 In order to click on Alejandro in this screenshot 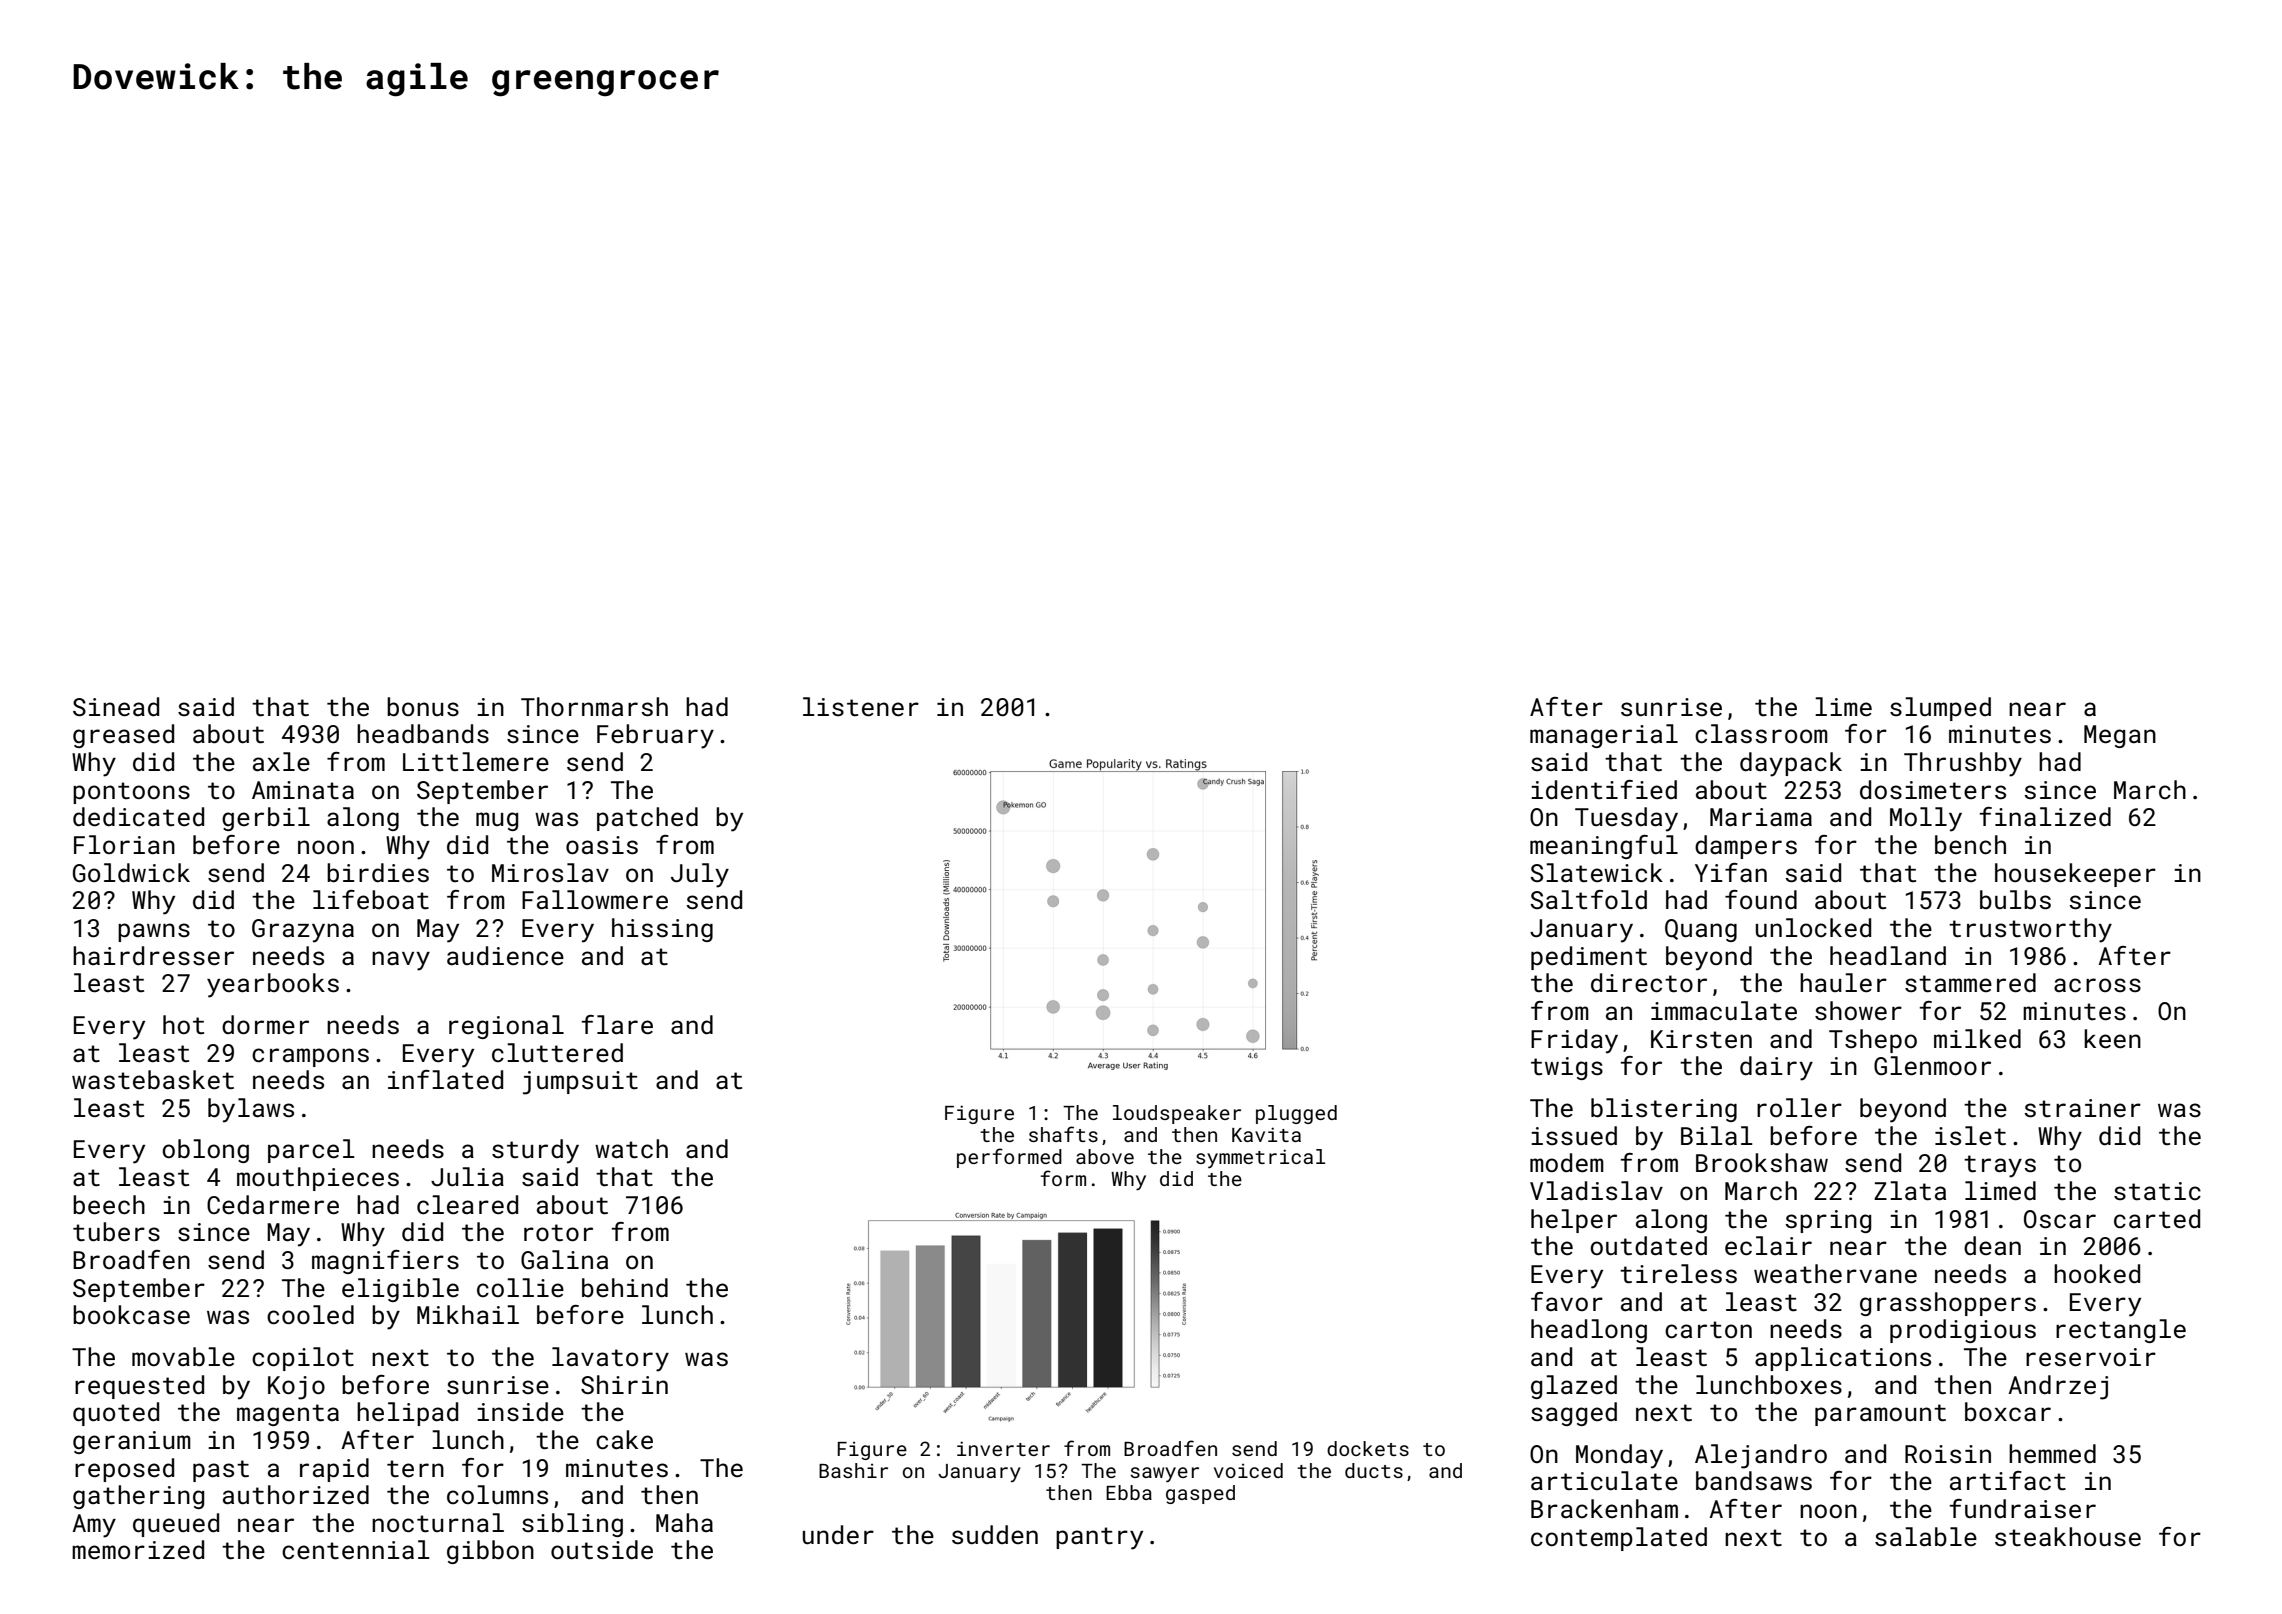, I will do `click(1761, 1456)`.
